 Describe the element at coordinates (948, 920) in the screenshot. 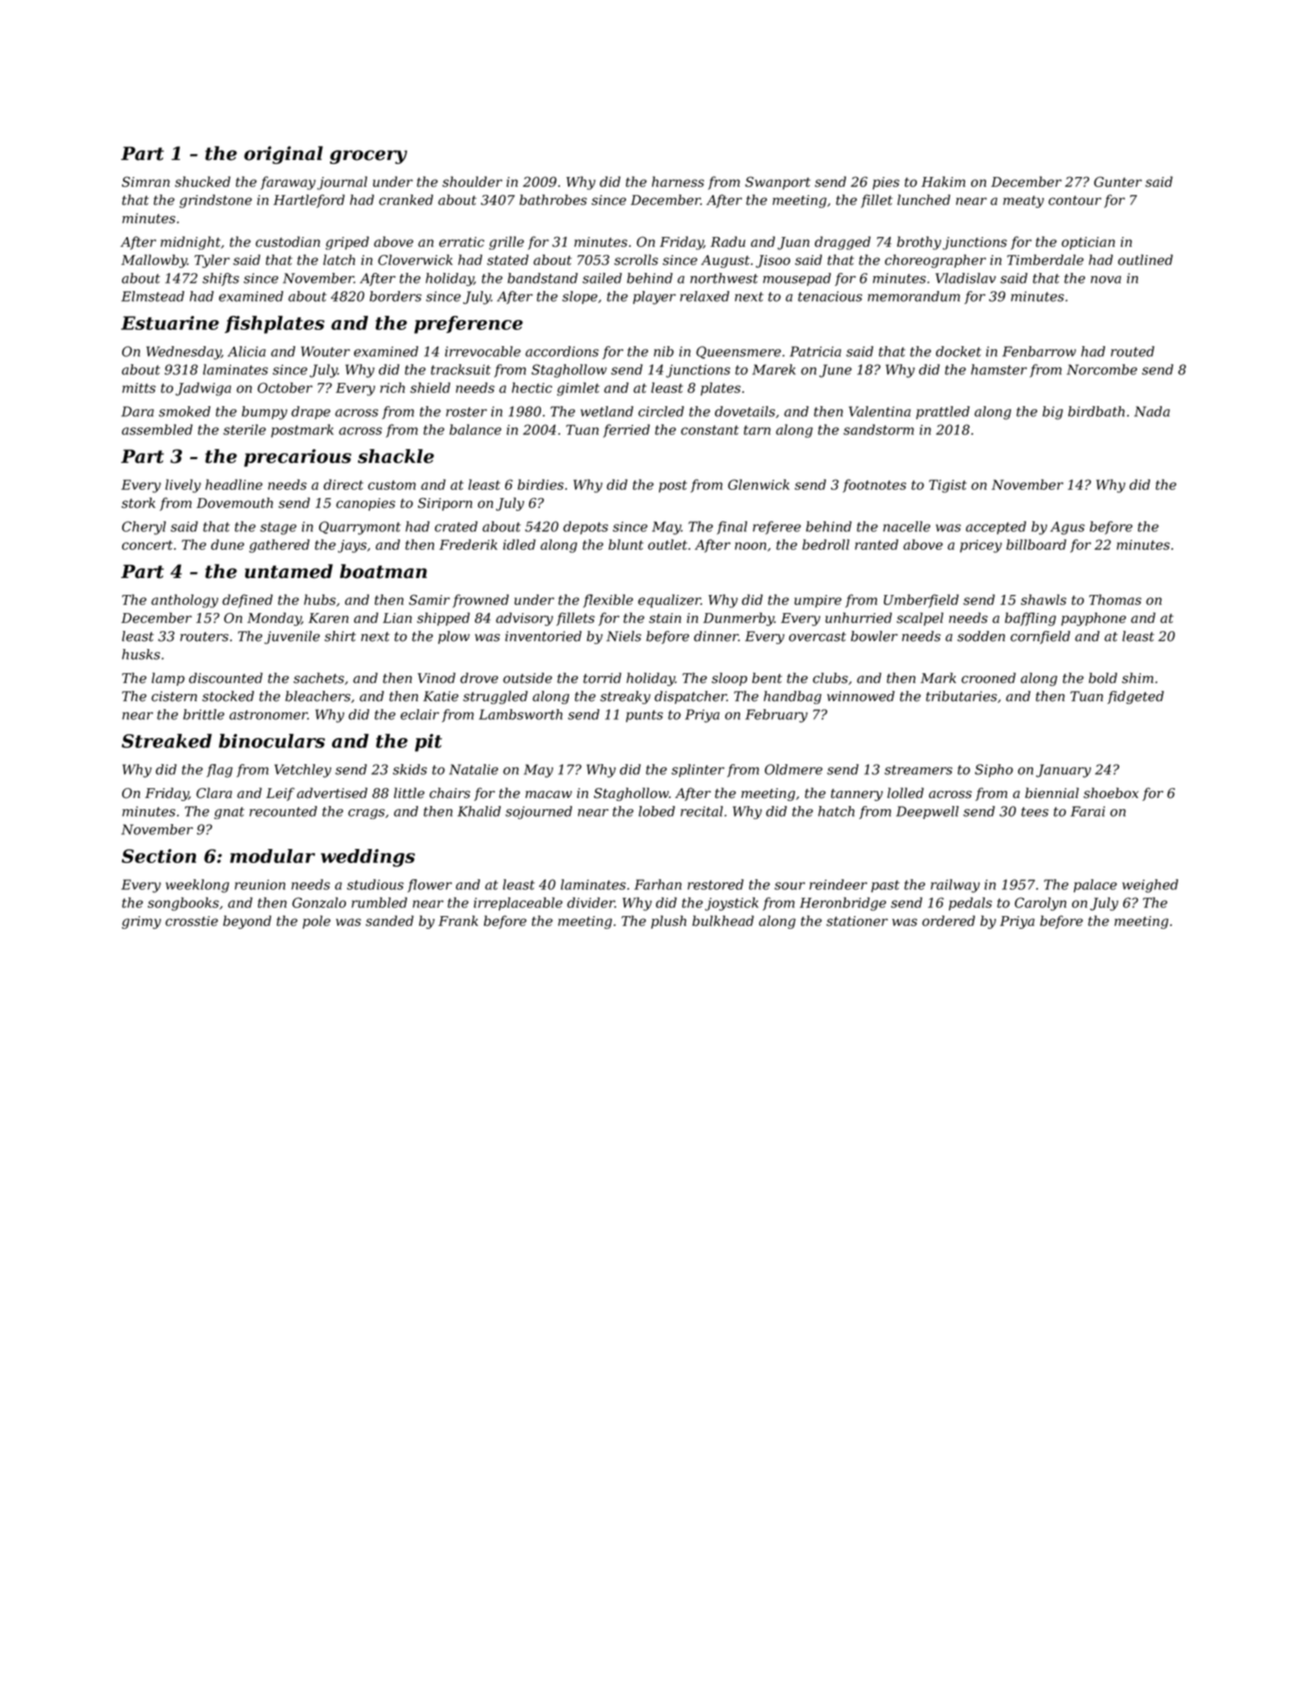

I see `ordered` at that location.
